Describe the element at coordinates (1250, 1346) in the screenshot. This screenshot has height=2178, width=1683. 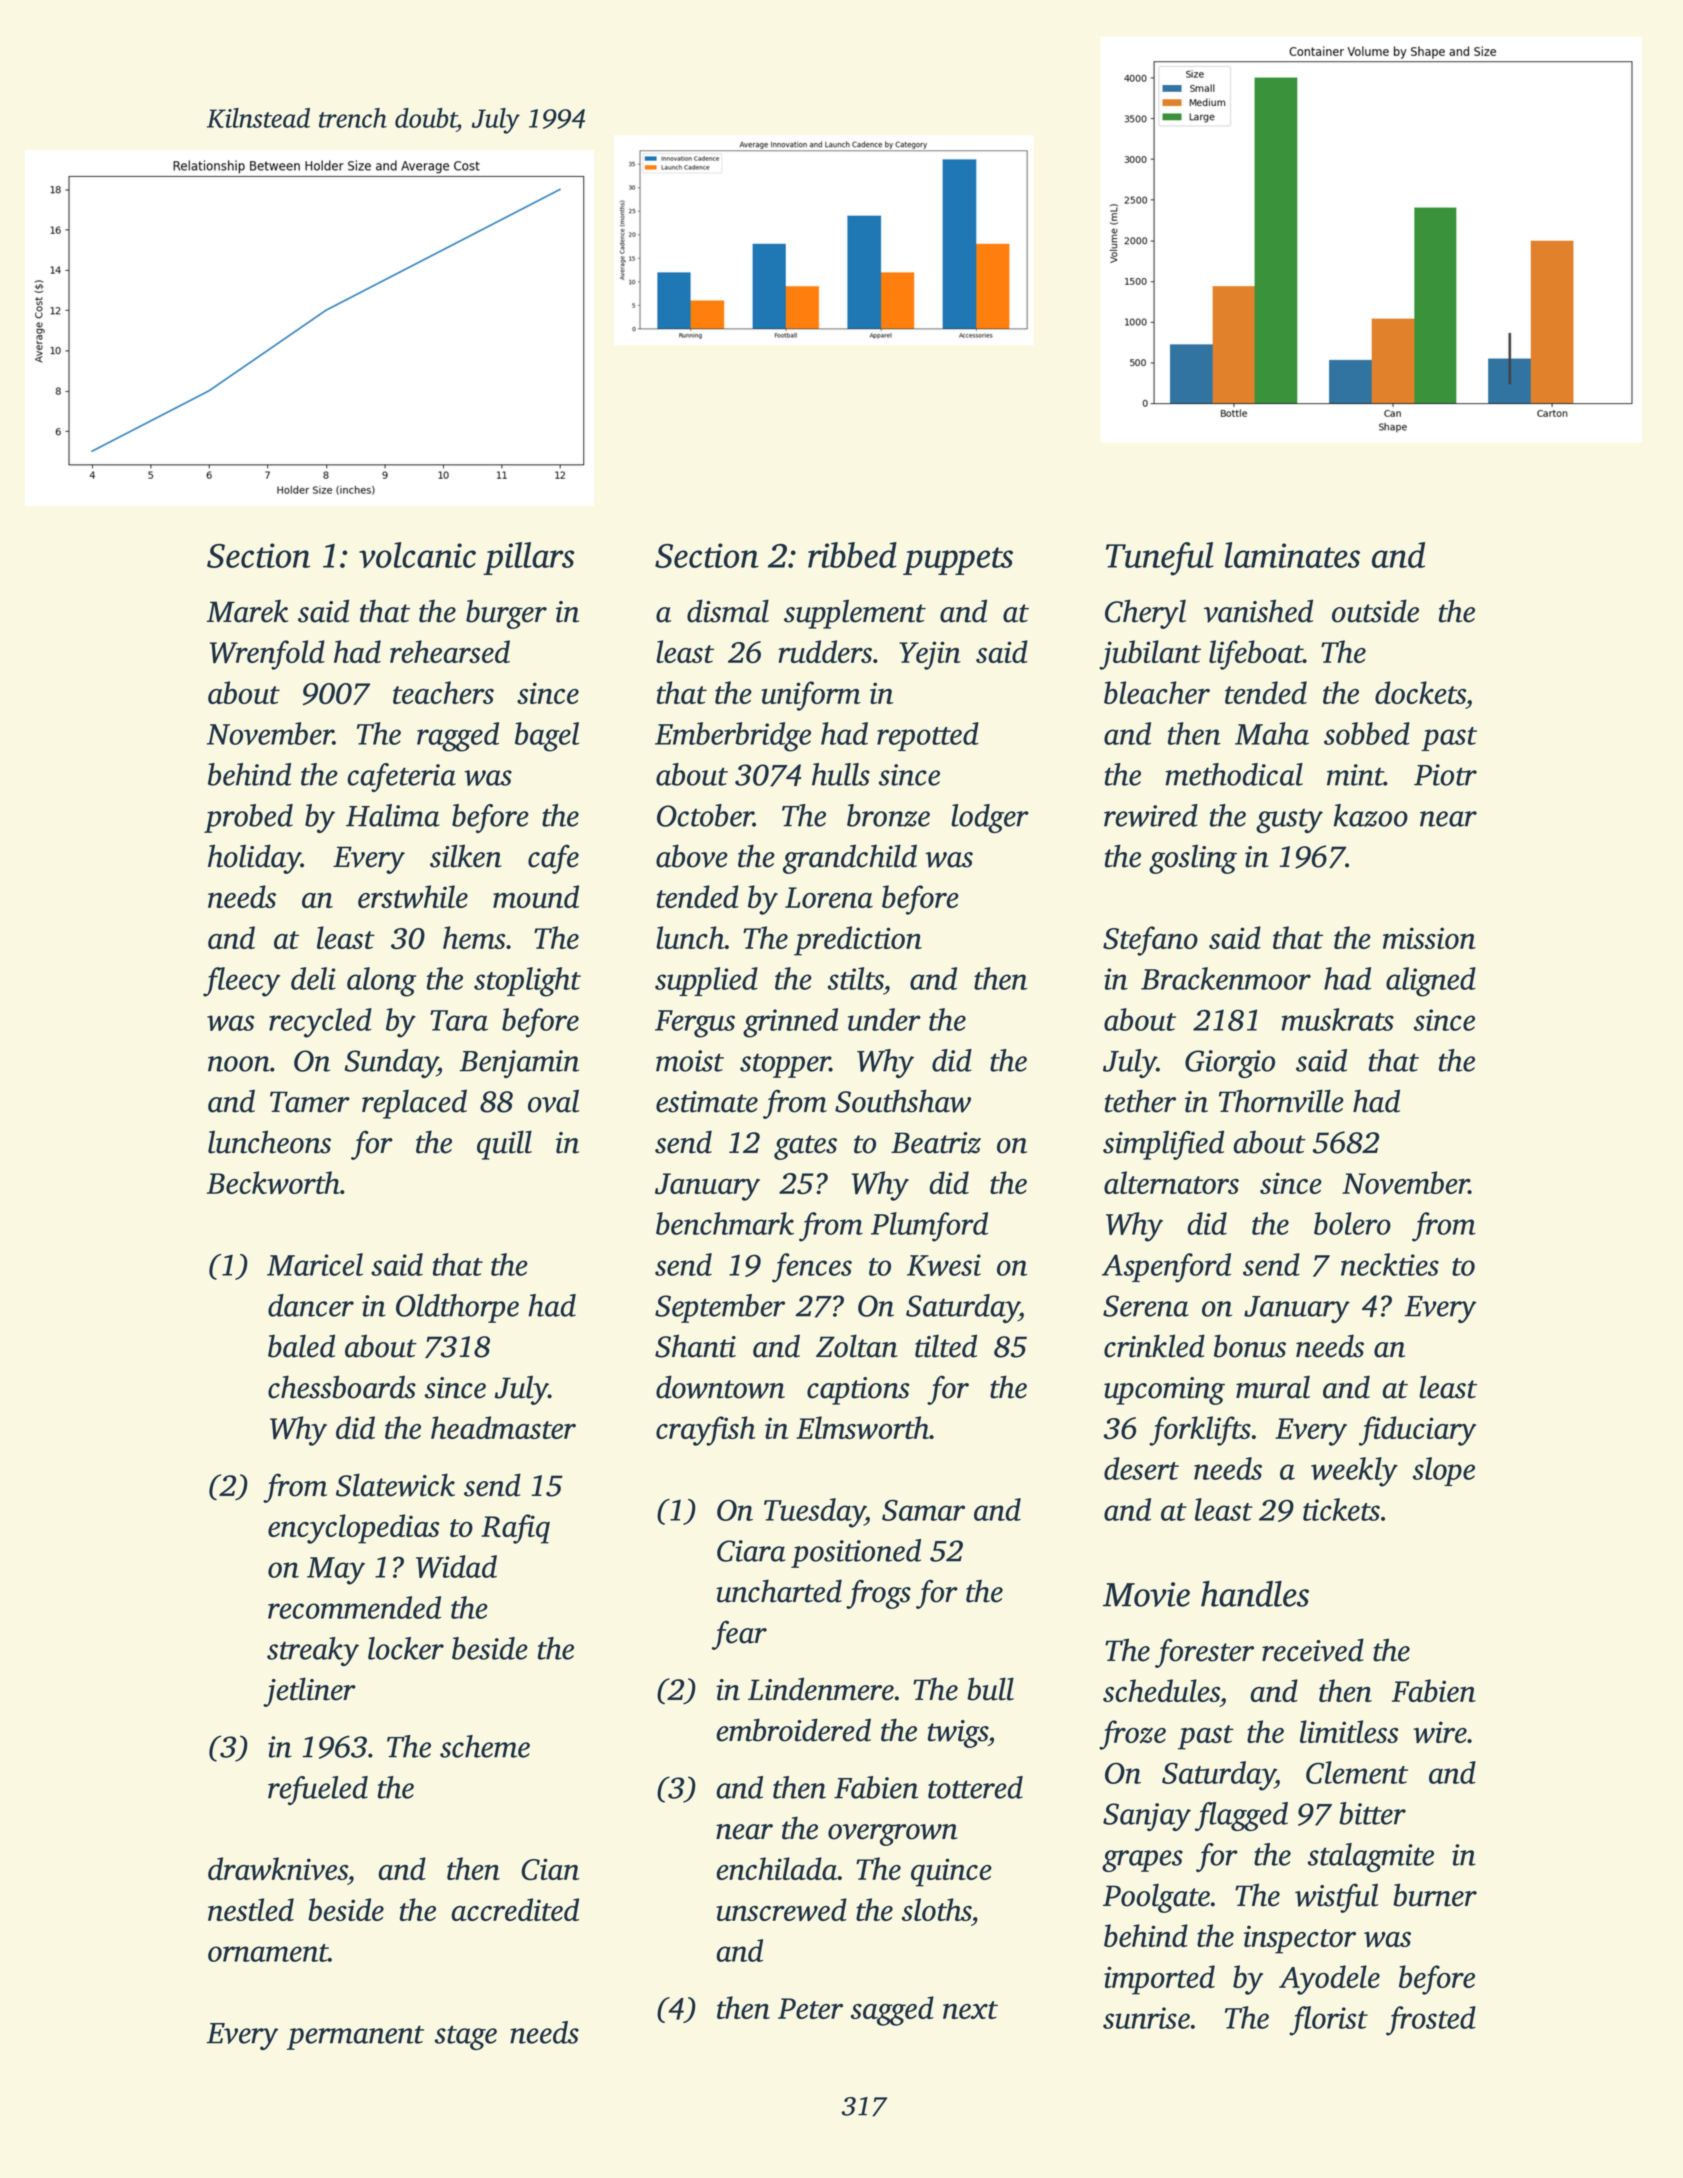
I see `bonus` at that location.
